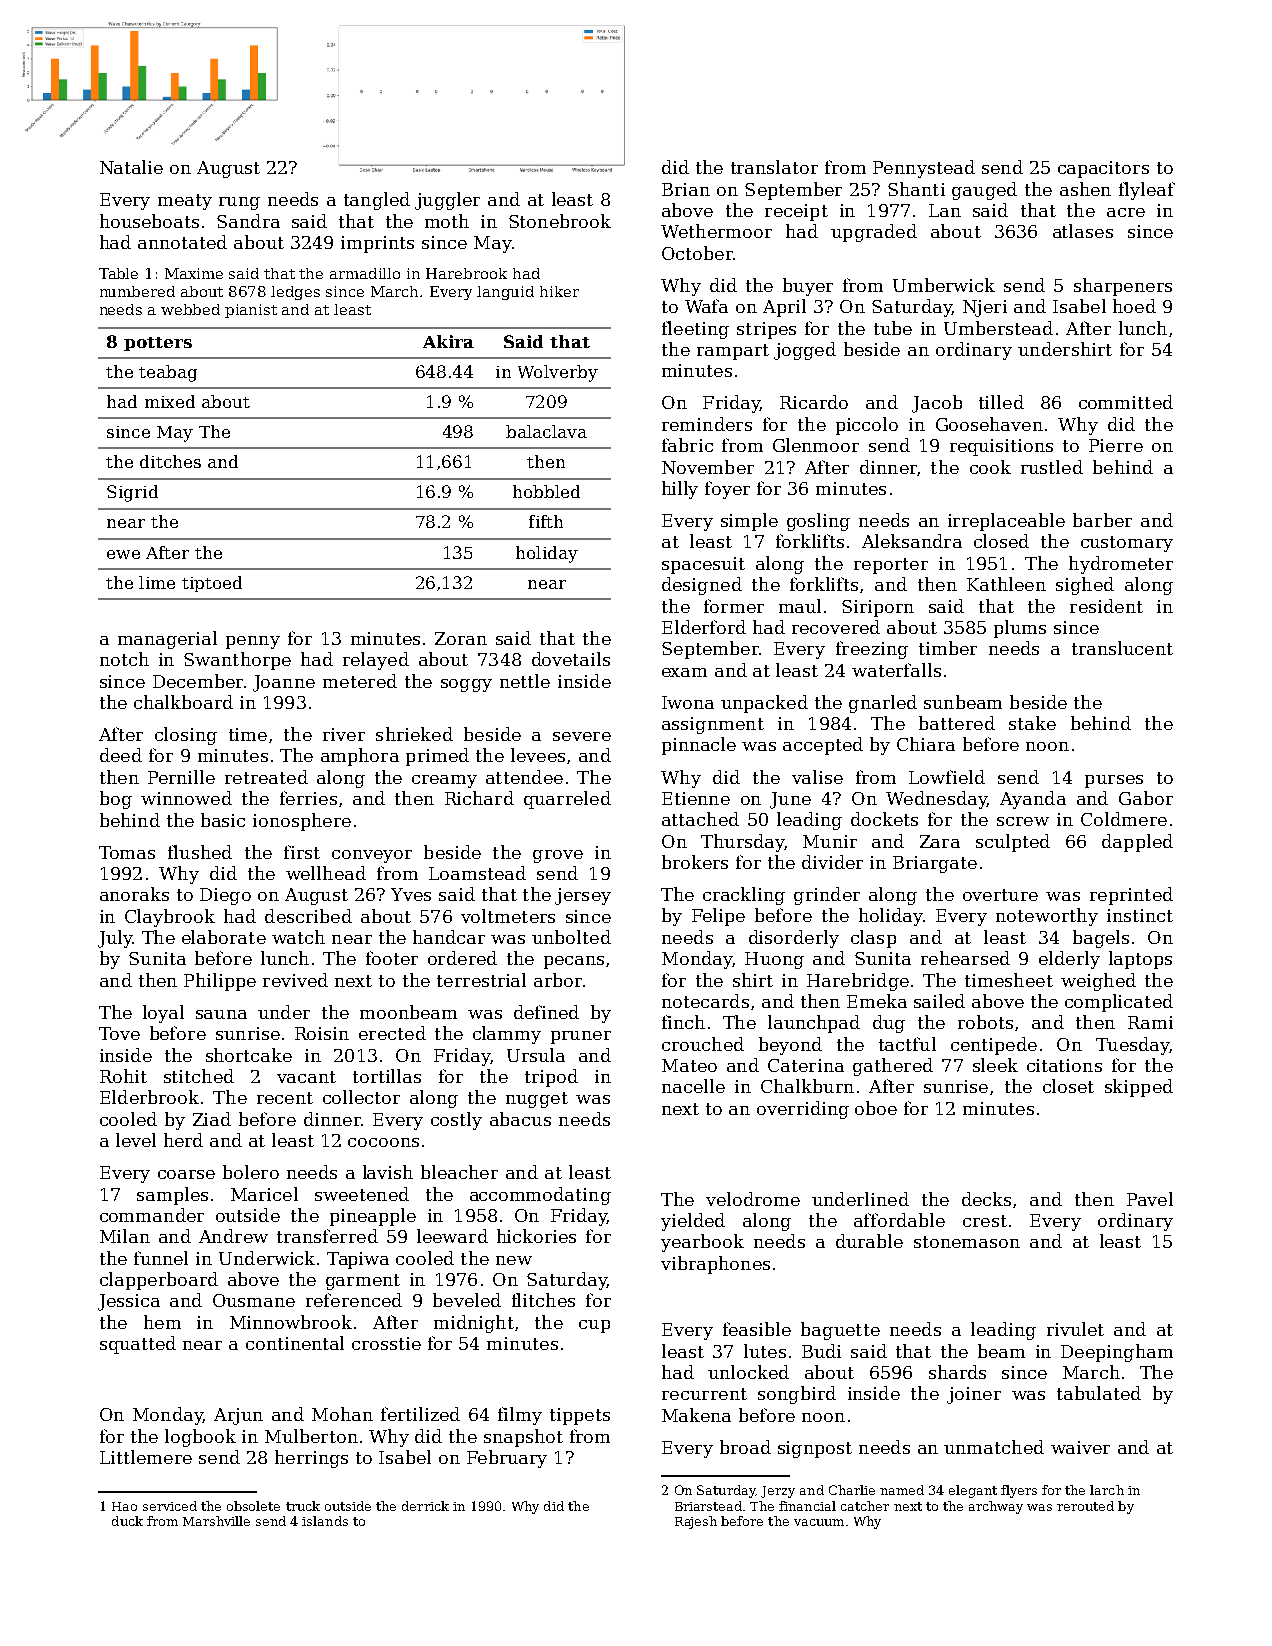 The height and width of the screenshot is (1646, 1272). Describe the element at coordinates (893, 328) in the screenshot. I see `tube` at that location.
